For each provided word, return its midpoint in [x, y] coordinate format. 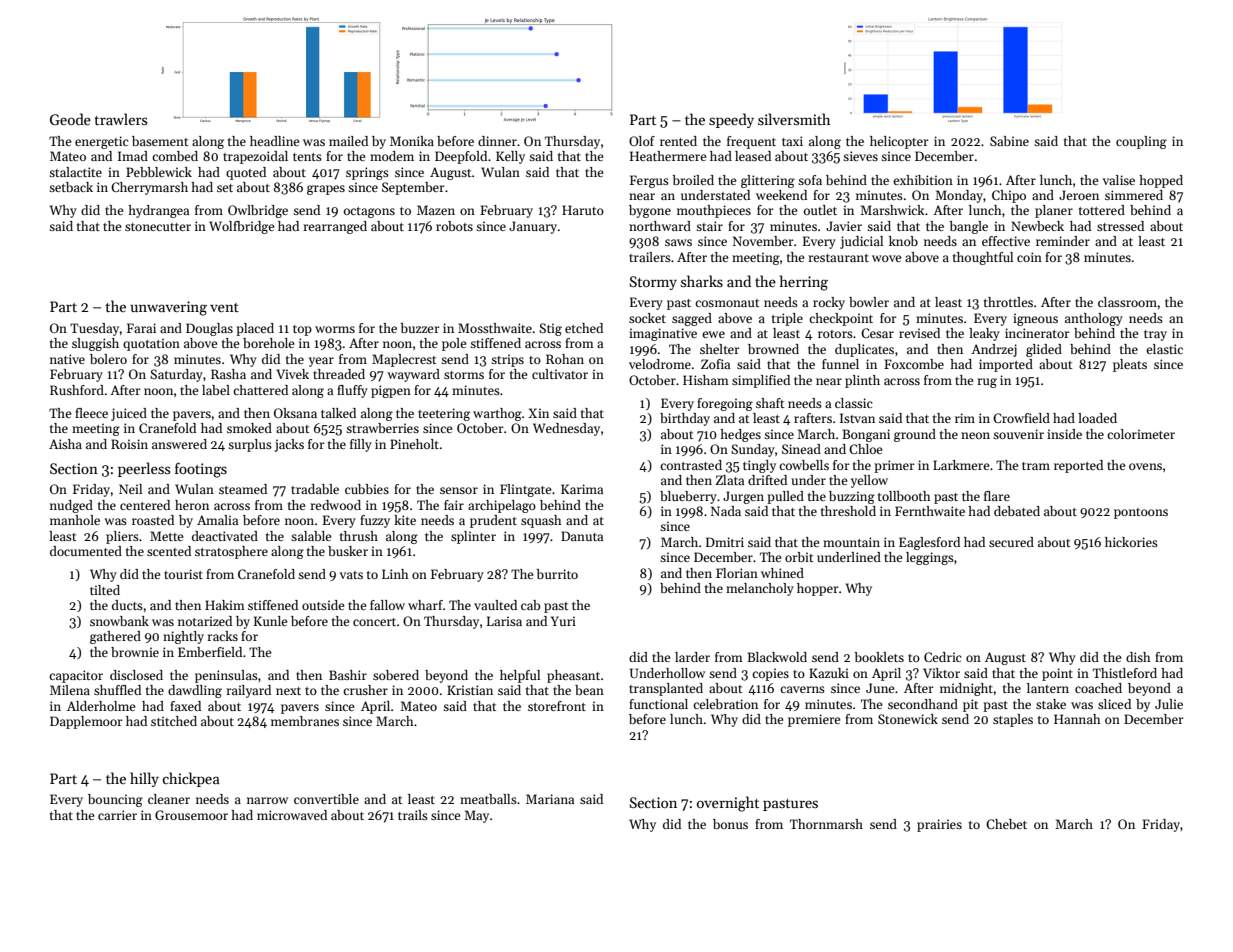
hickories [1131, 542]
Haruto [583, 210]
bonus [730, 824]
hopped [1161, 181]
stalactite [75, 172]
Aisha [65, 444]
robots [454, 226]
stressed [1120, 226]
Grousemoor [191, 815]
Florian [737, 573]
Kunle [271, 621]
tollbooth [904, 496]
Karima [582, 489]
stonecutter [158, 227]
